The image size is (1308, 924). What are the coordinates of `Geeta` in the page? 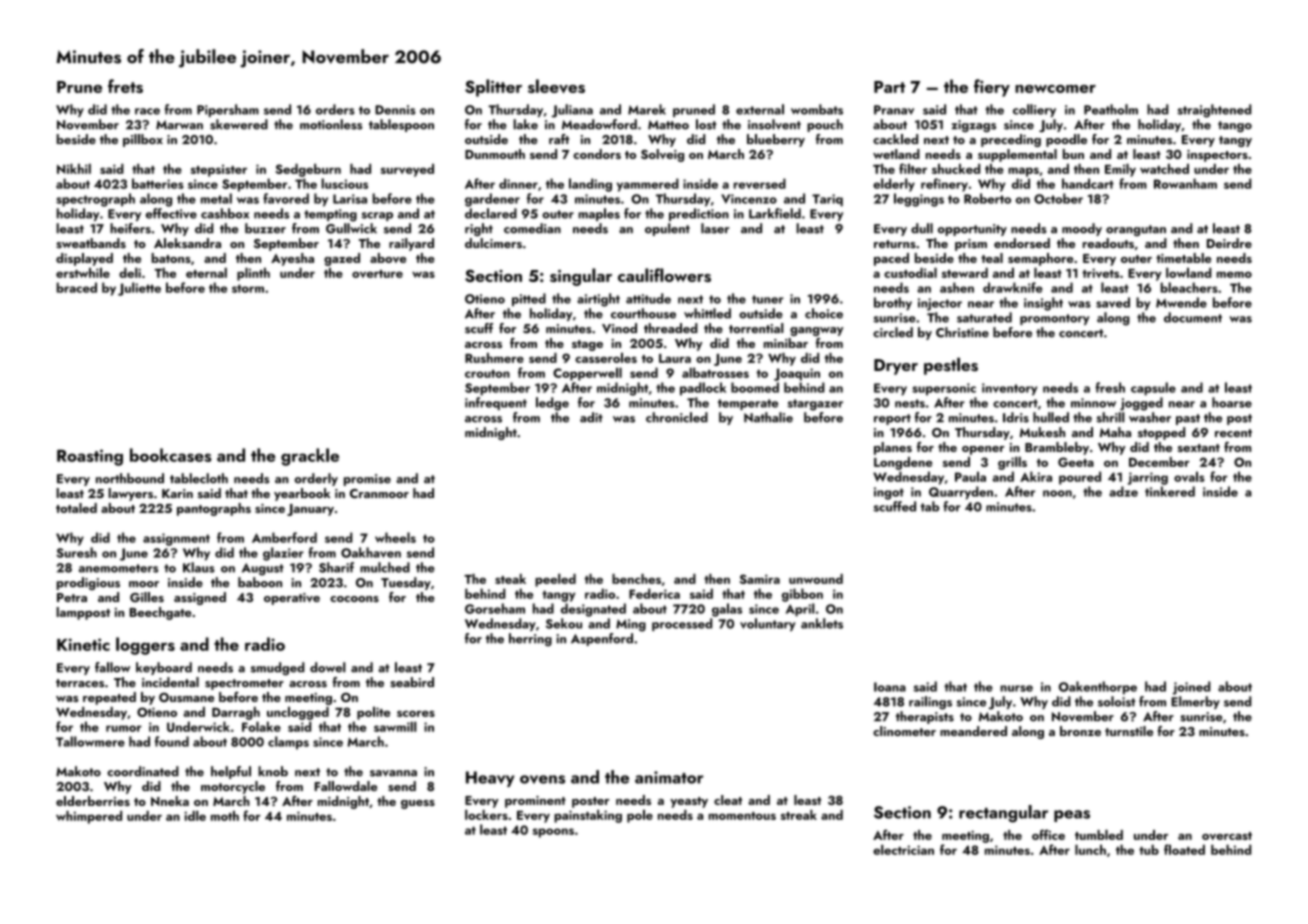 It's located at (1076, 462).
